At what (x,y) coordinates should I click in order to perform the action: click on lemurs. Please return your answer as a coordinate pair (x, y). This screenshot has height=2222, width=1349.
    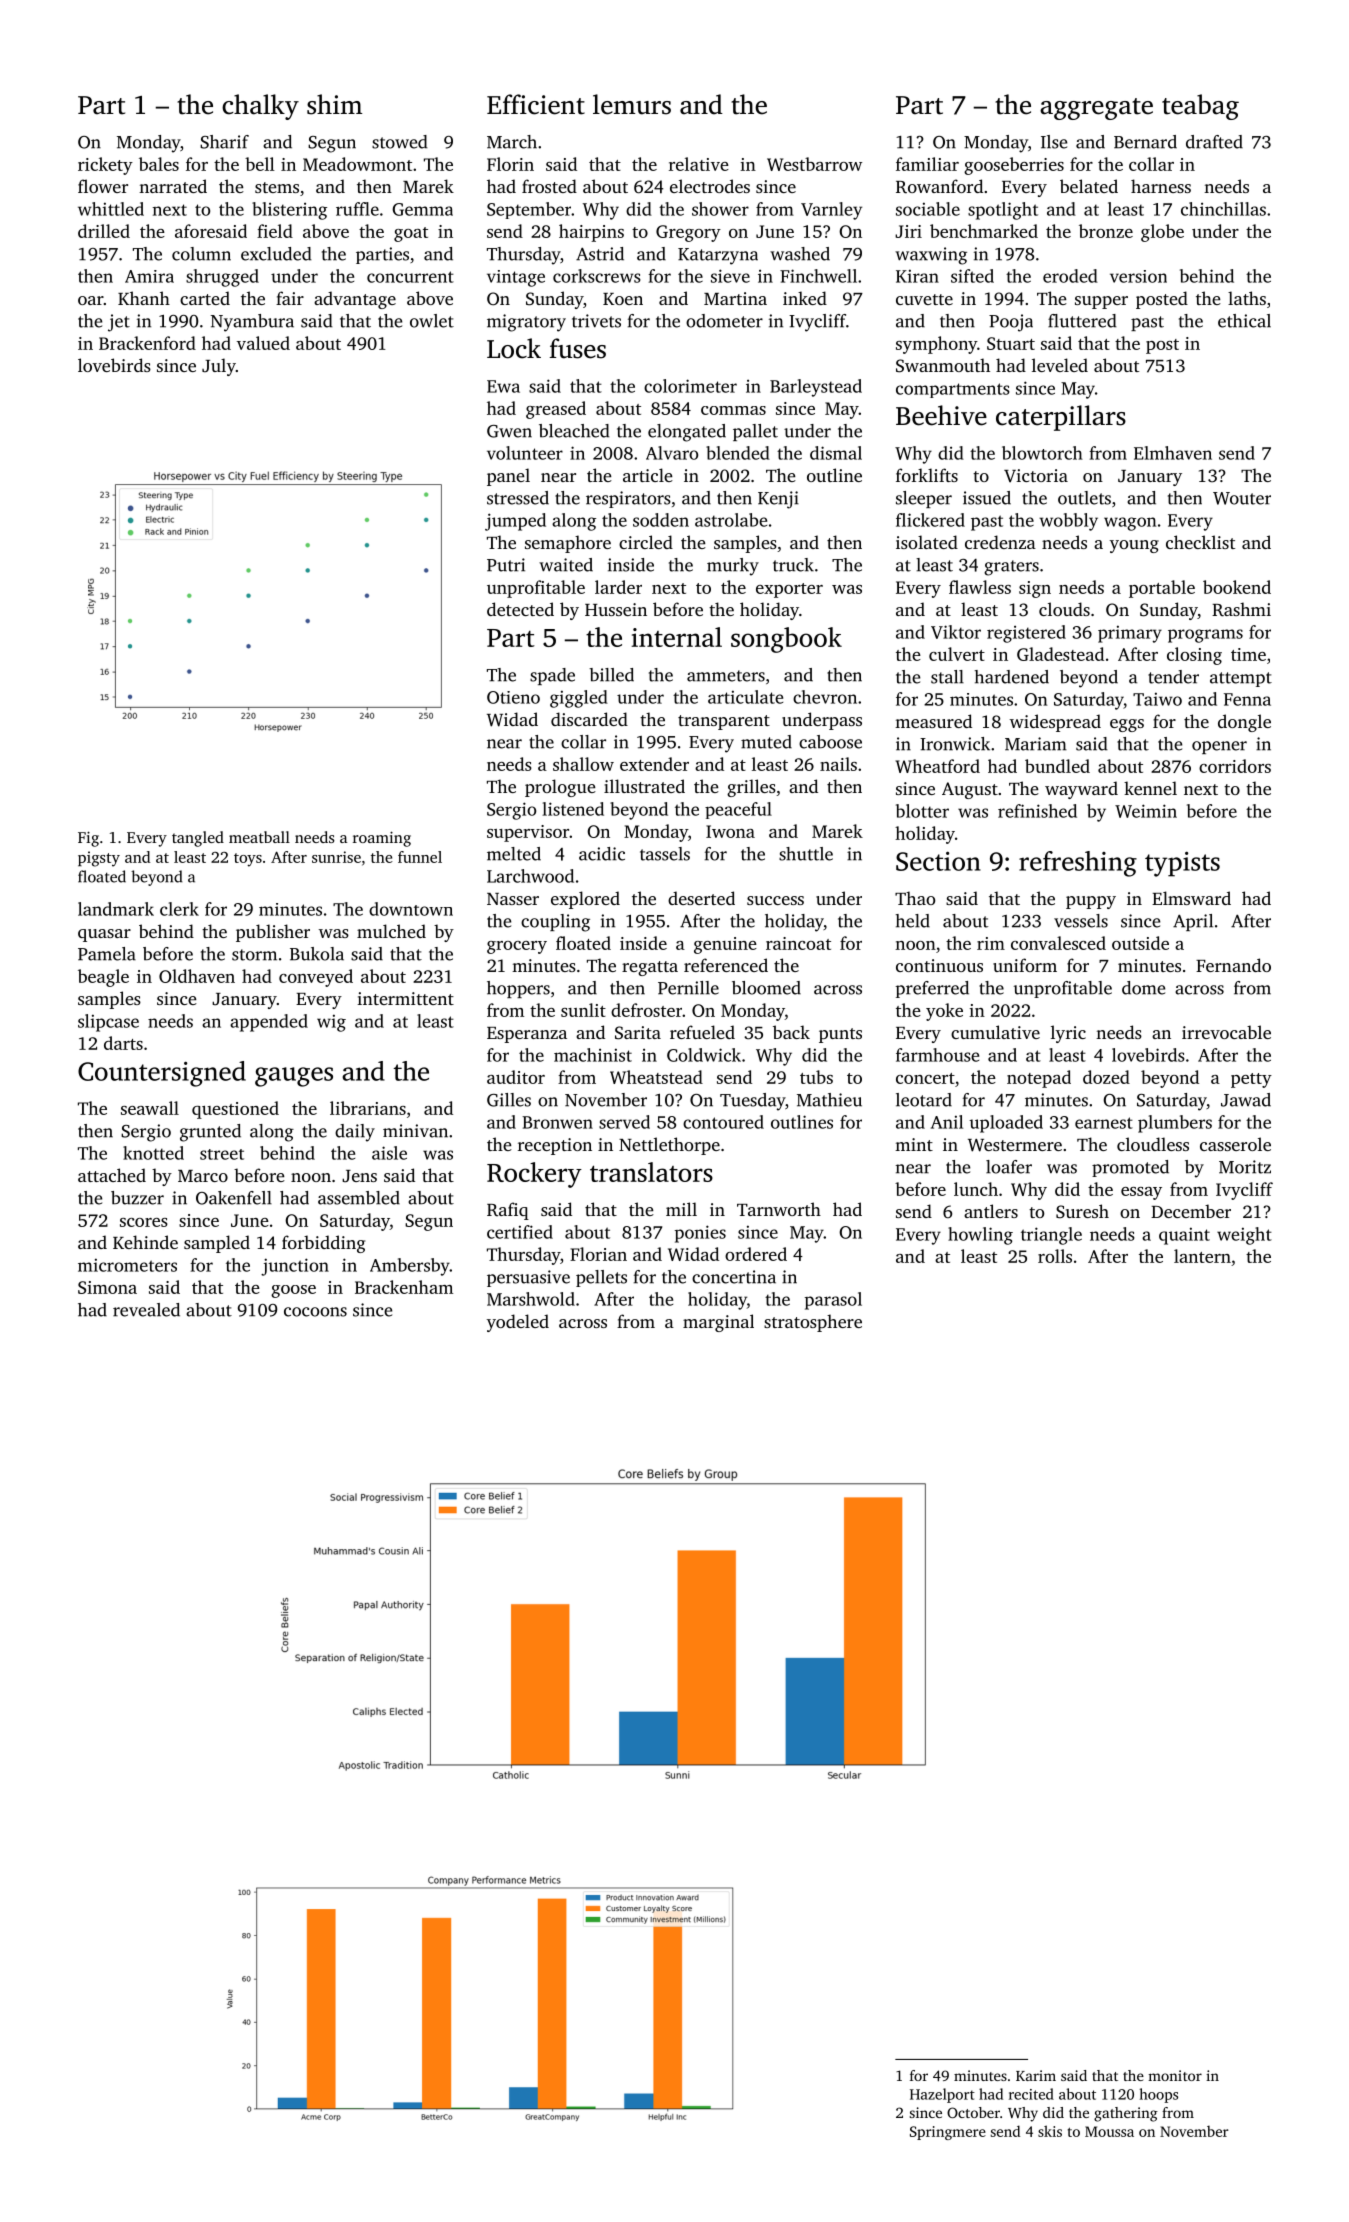
    Looking at the image, I should click on (632, 104).
